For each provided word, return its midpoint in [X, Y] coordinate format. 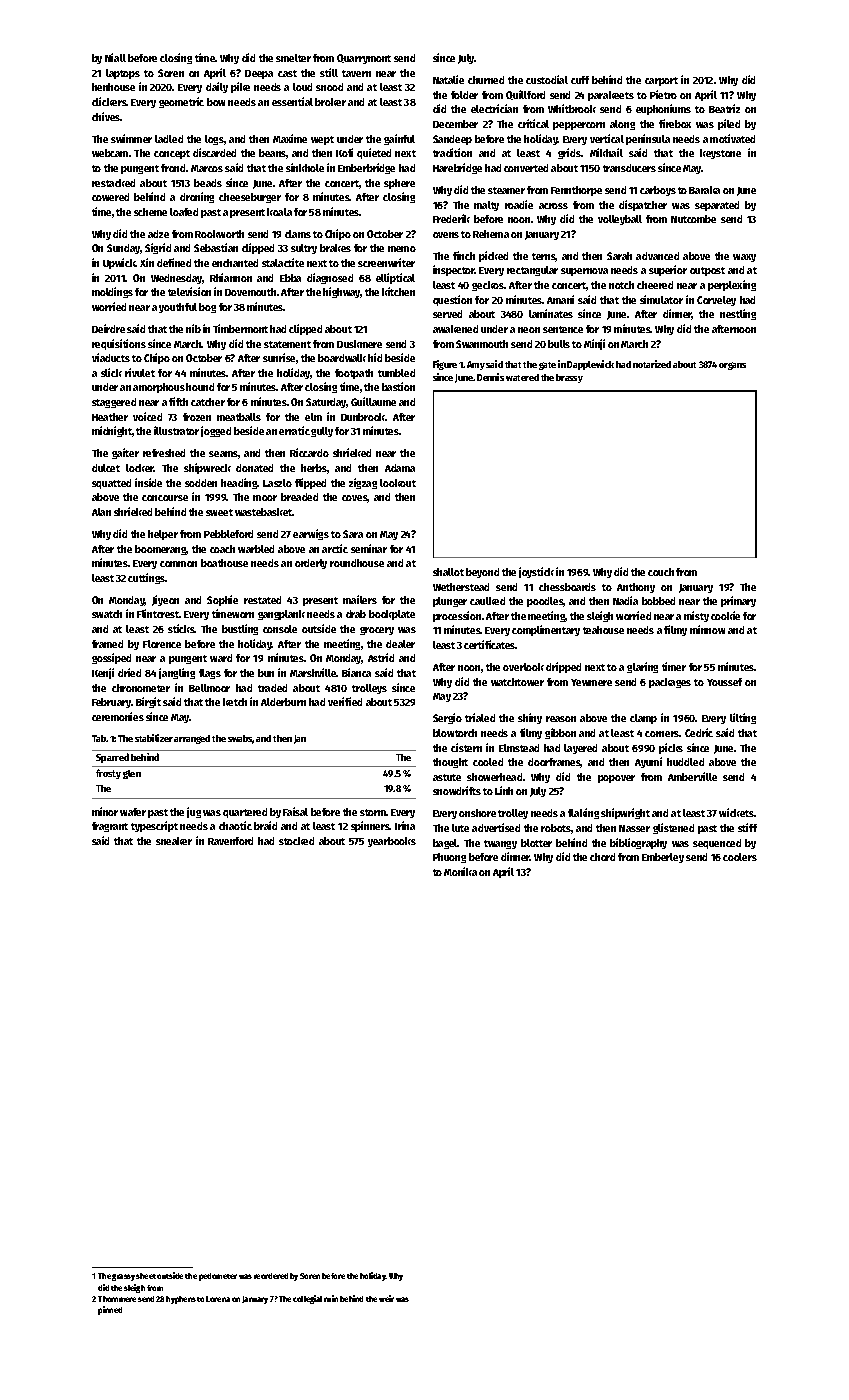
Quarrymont [364, 59]
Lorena [218, 1299]
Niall [115, 57]
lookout [398, 483]
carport [661, 81]
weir [386, 1298]
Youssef [724, 682]
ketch [235, 702]
